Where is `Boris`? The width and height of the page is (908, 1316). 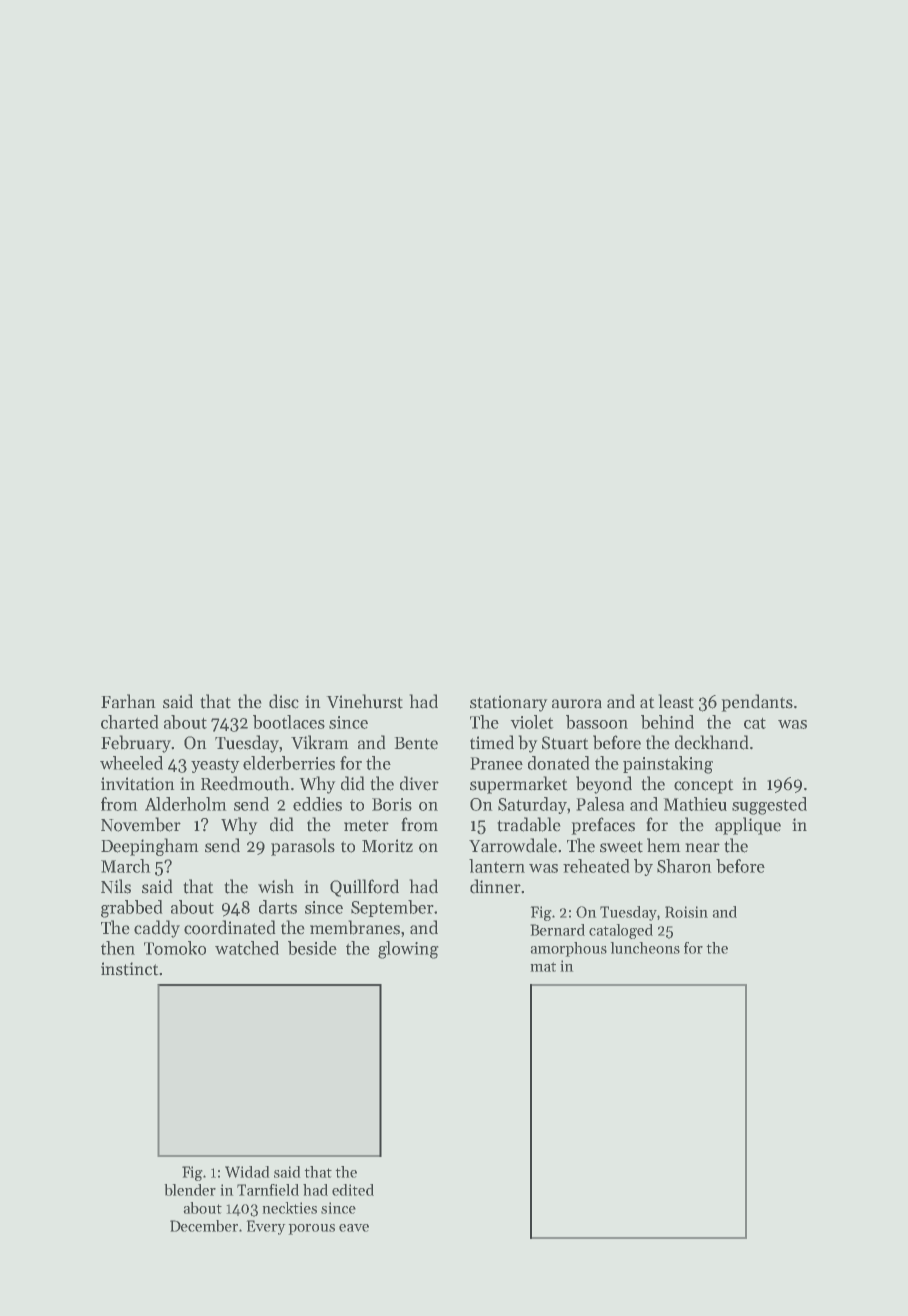 Boris is located at coordinates (392, 804).
